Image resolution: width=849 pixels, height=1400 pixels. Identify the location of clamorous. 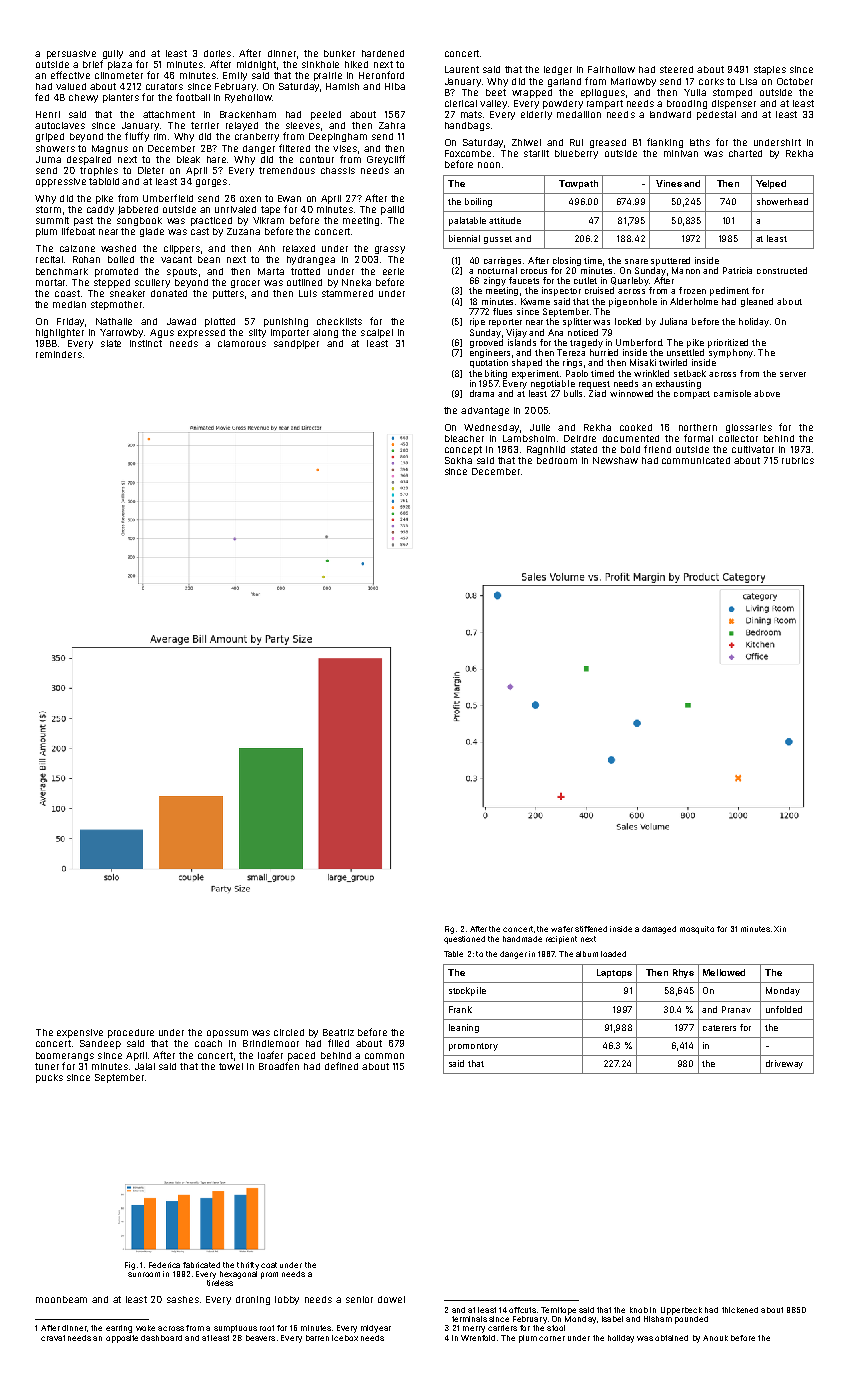
(242, 343).
